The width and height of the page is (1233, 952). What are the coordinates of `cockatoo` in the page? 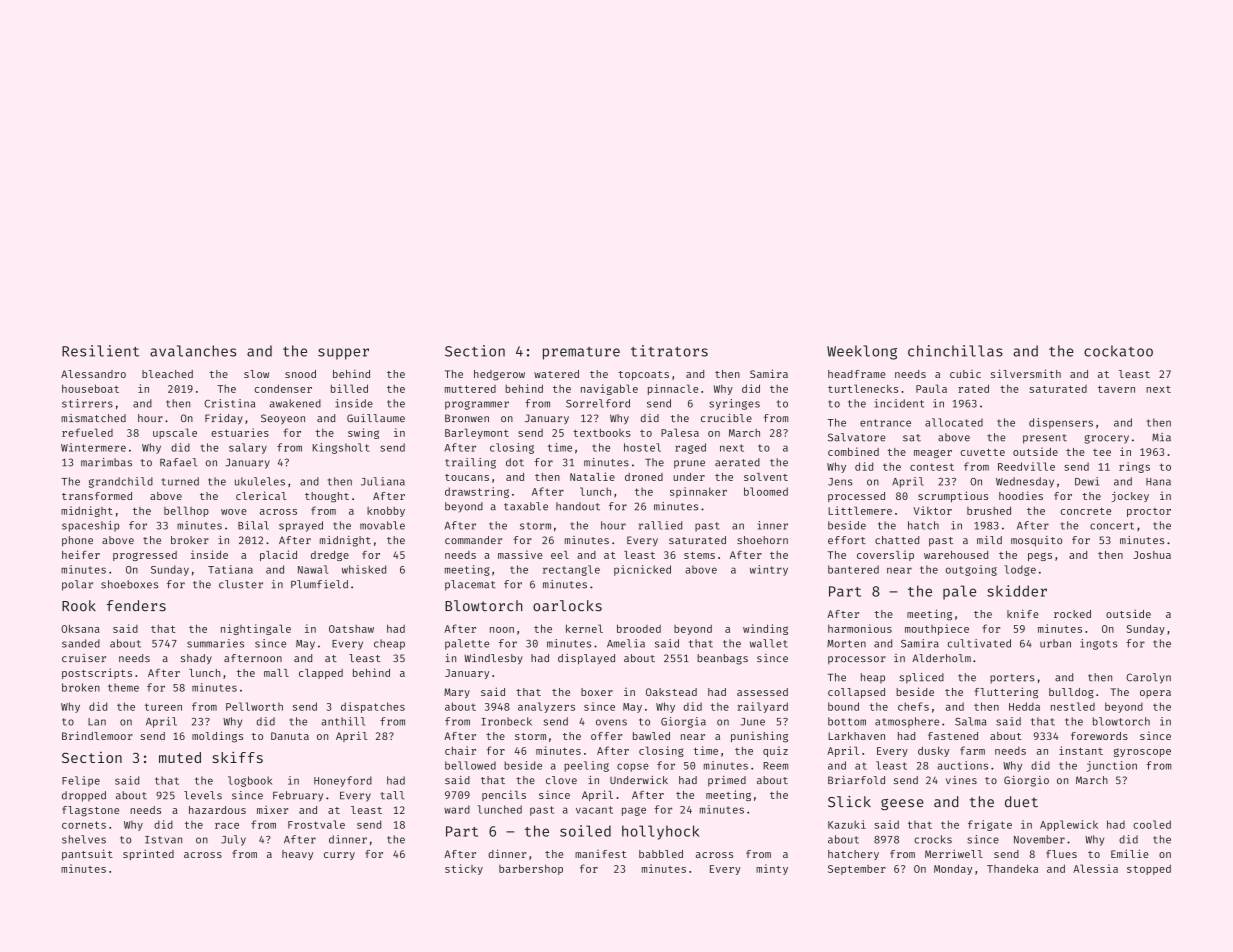 It's located at (1118, 351).
